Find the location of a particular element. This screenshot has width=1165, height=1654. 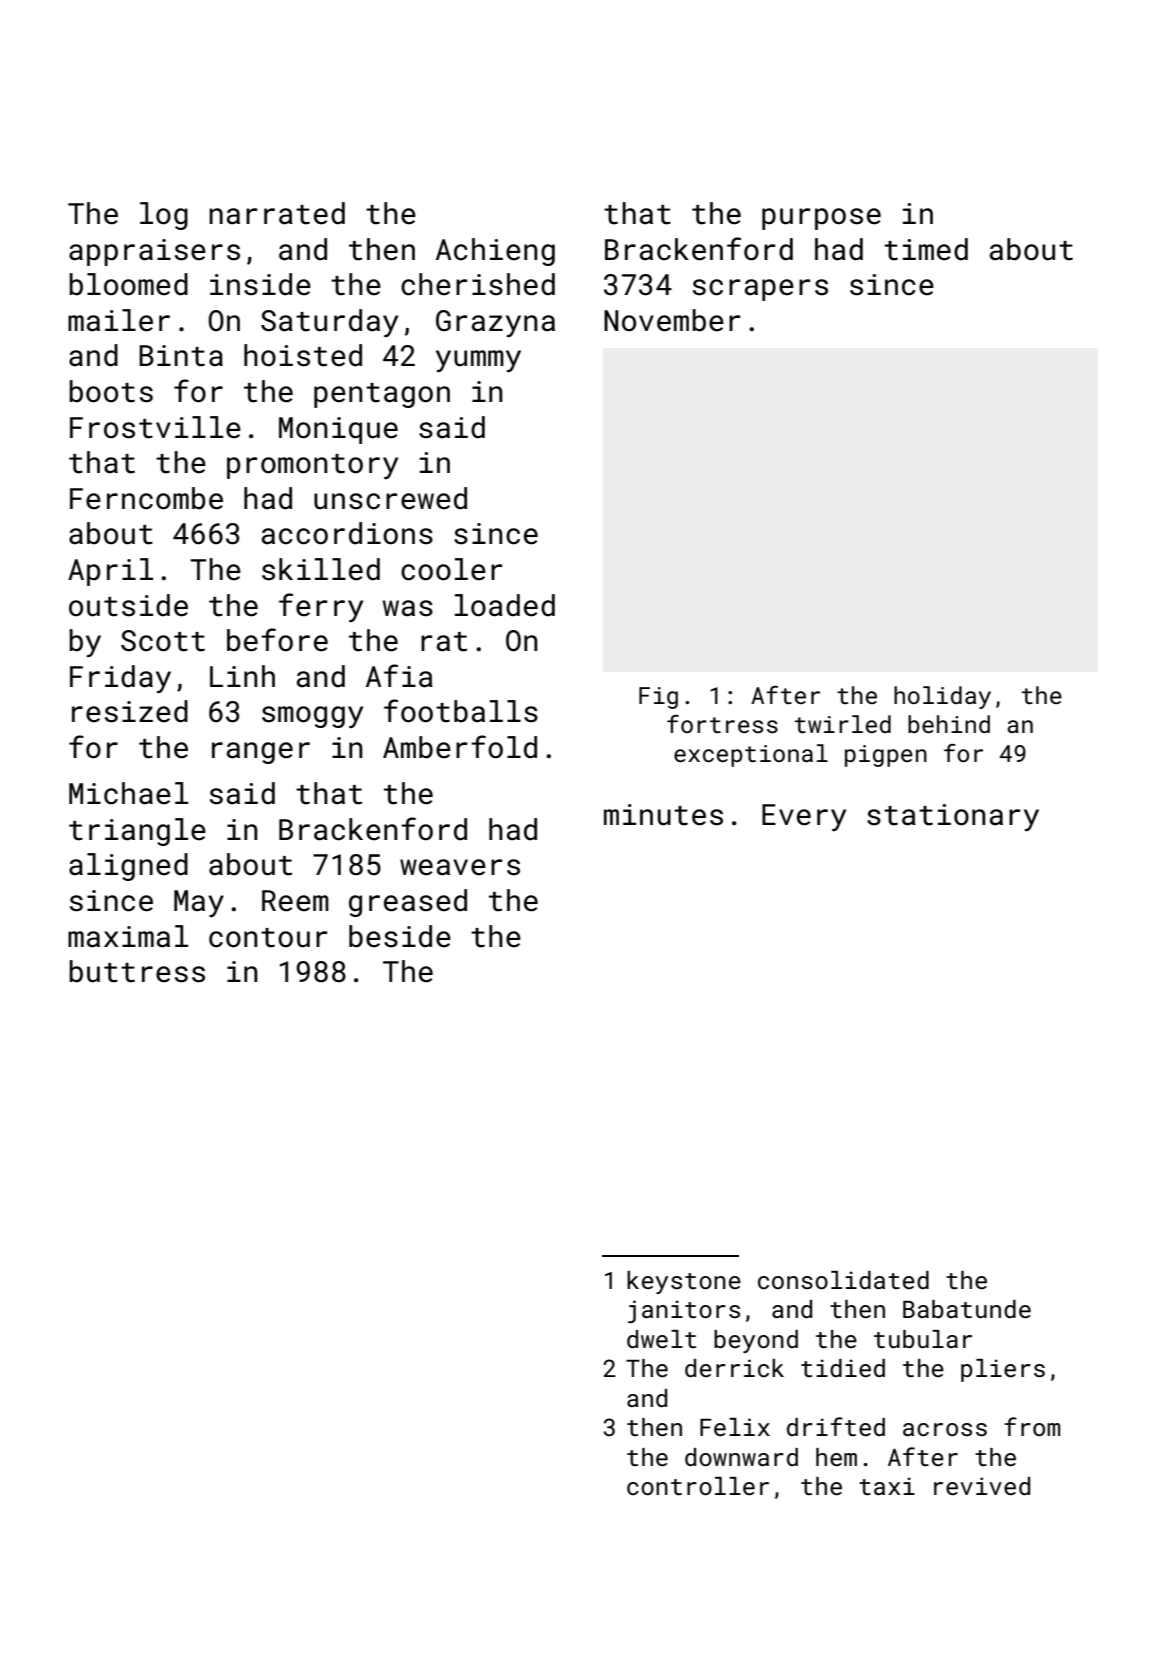

keystone is located at coordinates (684, 1282).
